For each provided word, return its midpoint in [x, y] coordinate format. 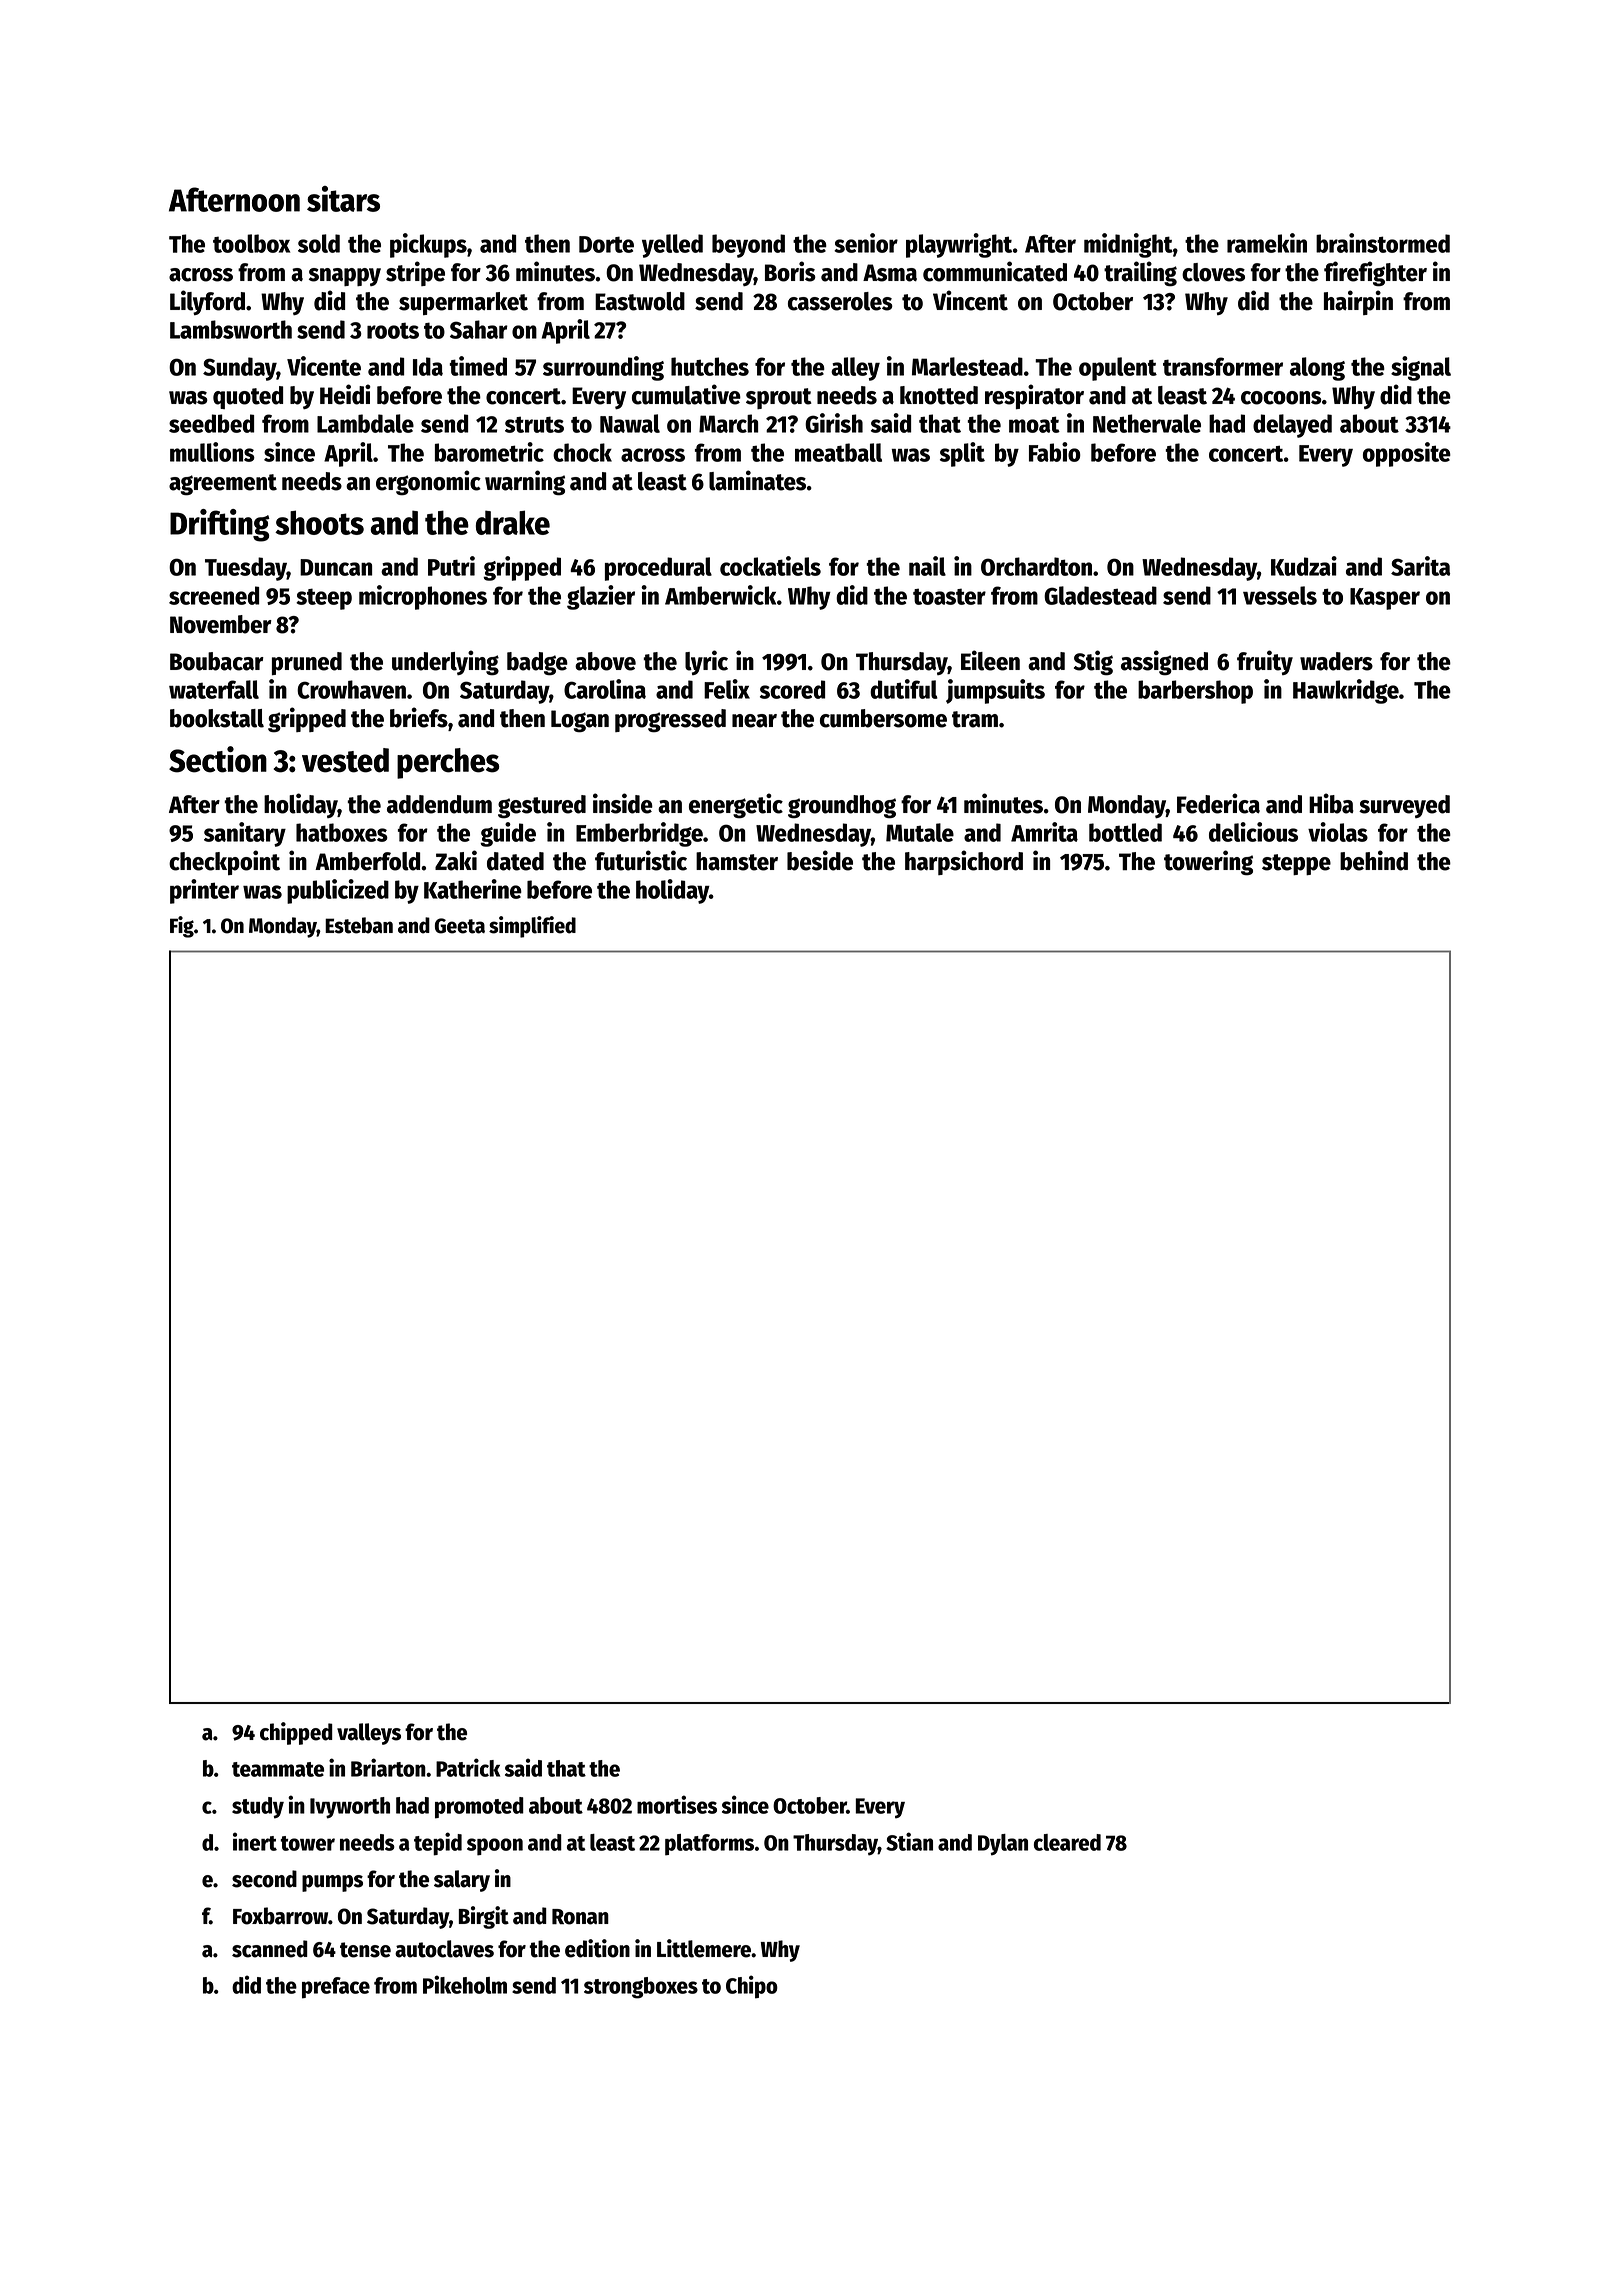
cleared [1067, 1842]
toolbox [251, 243]
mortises [677, 1804]
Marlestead [967, 366]
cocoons [1281, 398]
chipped [296, 1733]
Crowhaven [351, 689]
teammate [278, 1769]
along [1317, 369]
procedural [658, 569]
